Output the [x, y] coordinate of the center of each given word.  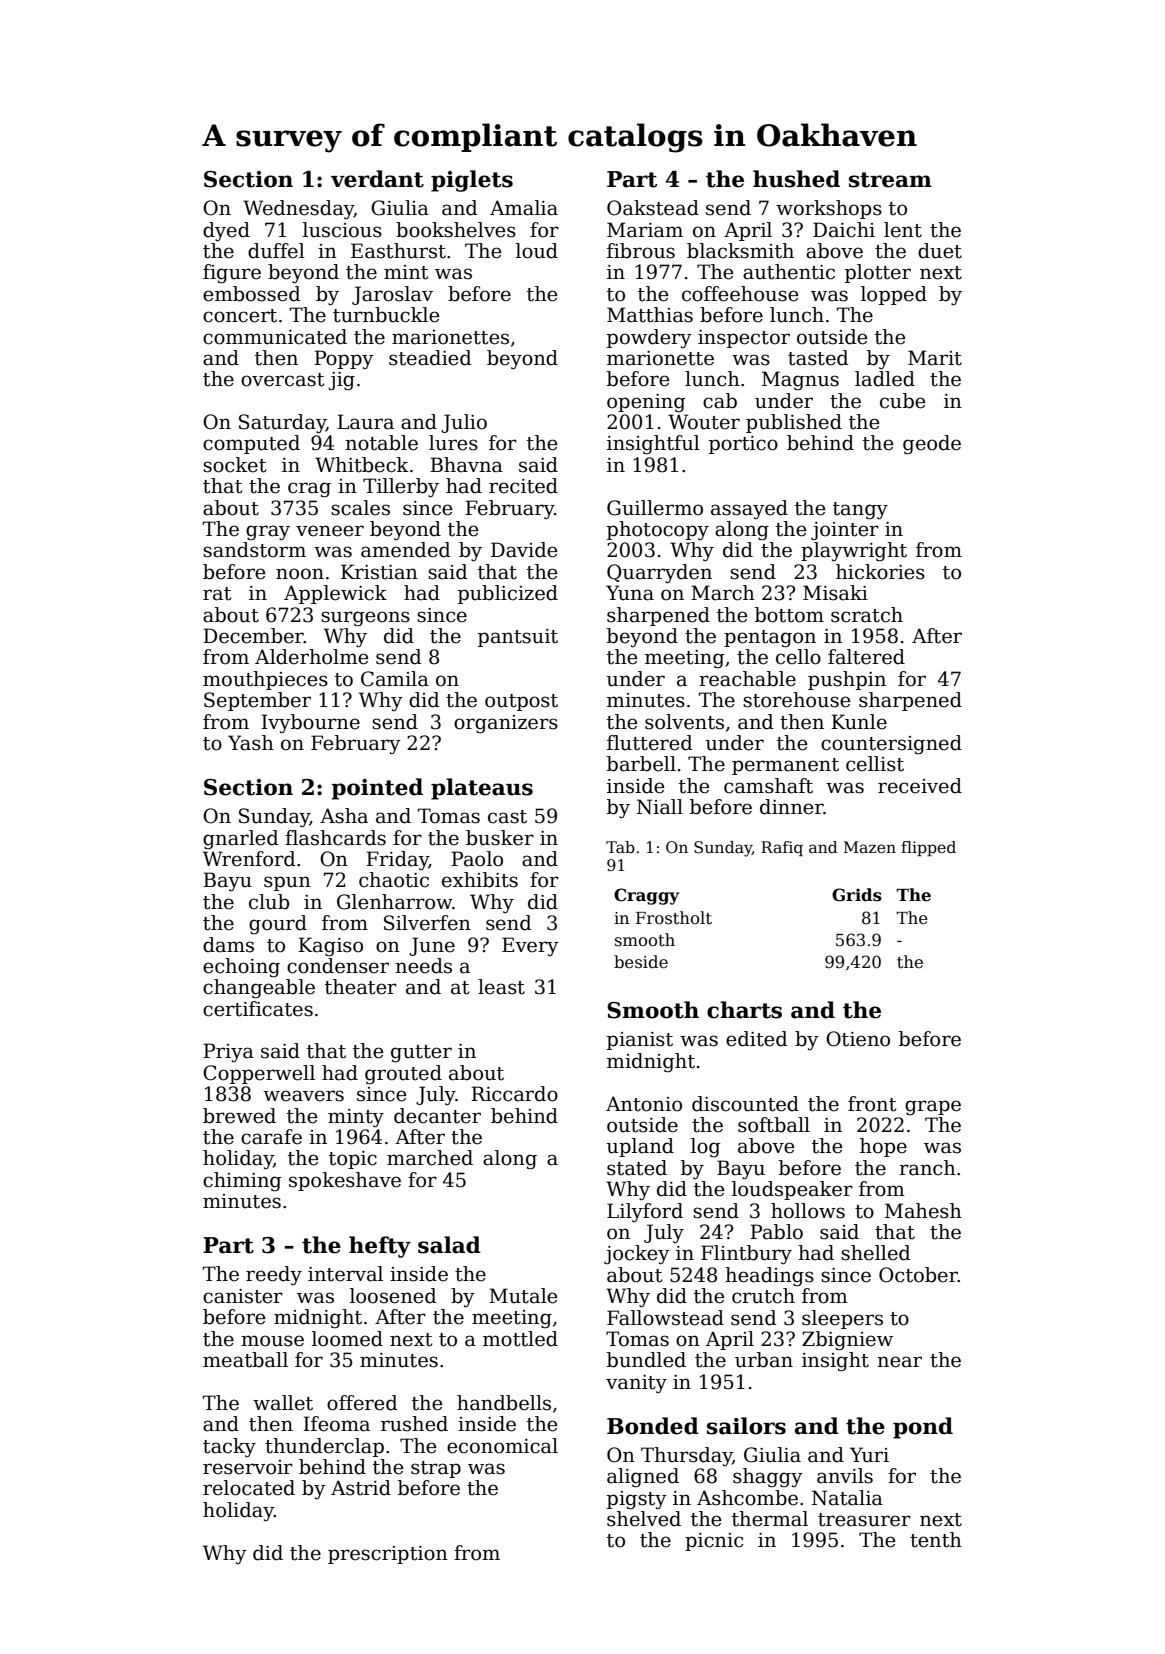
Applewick [335, 594]
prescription [388, 1555]
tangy [860, 510]
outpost [521, 702]
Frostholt [674, 918]
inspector [744, 339]
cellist [875, 764]
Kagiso [330, 947]
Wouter [704, 422]
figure [232, 274]
